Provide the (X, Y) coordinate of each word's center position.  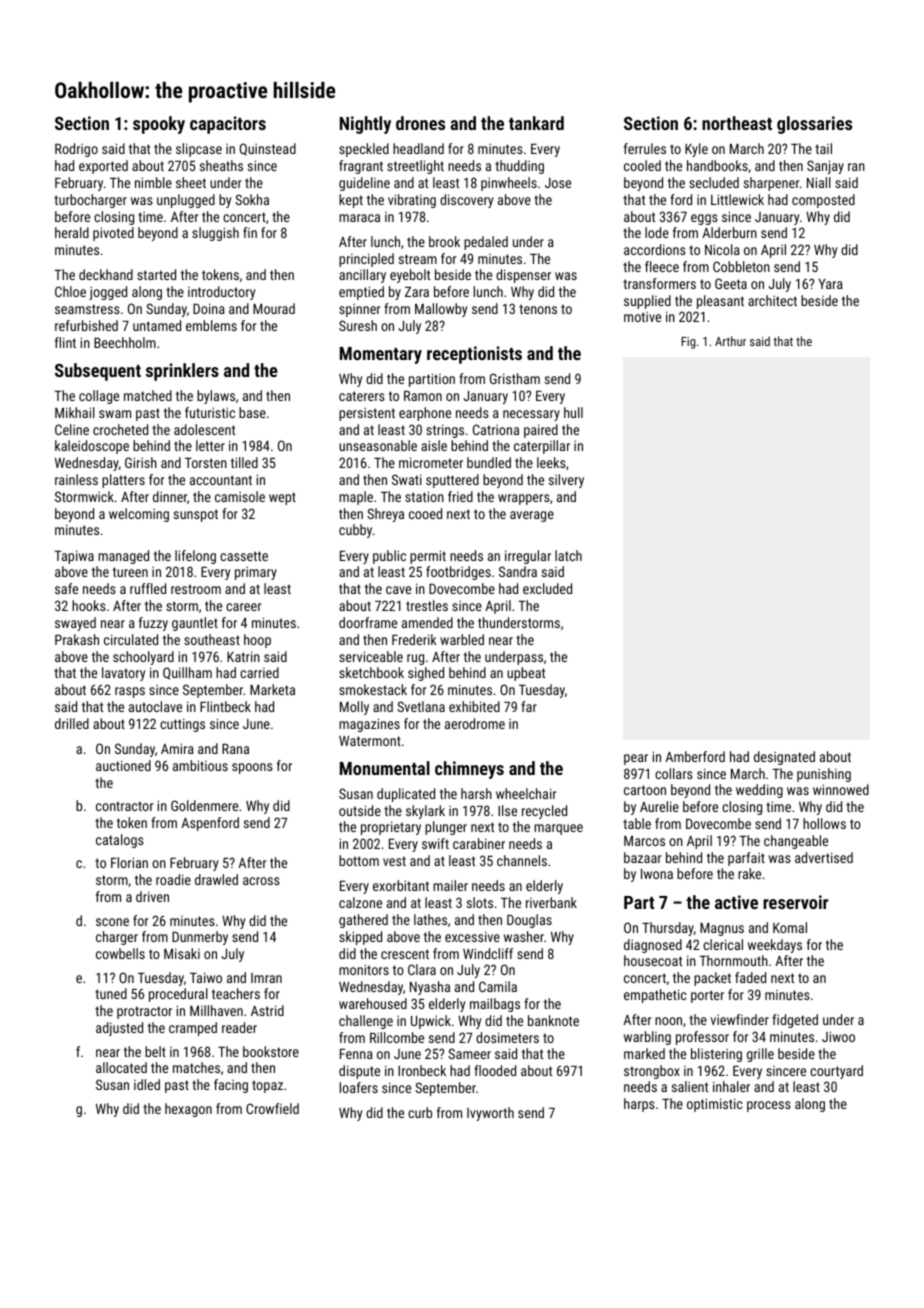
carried (259, 672)
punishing (824, 775)
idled (147, 1084)
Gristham (515, 378)
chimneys (469, 770)
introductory (221, 293)
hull (573, 412)
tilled (244, 462)
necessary (531, 415)
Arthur (730, 341)
